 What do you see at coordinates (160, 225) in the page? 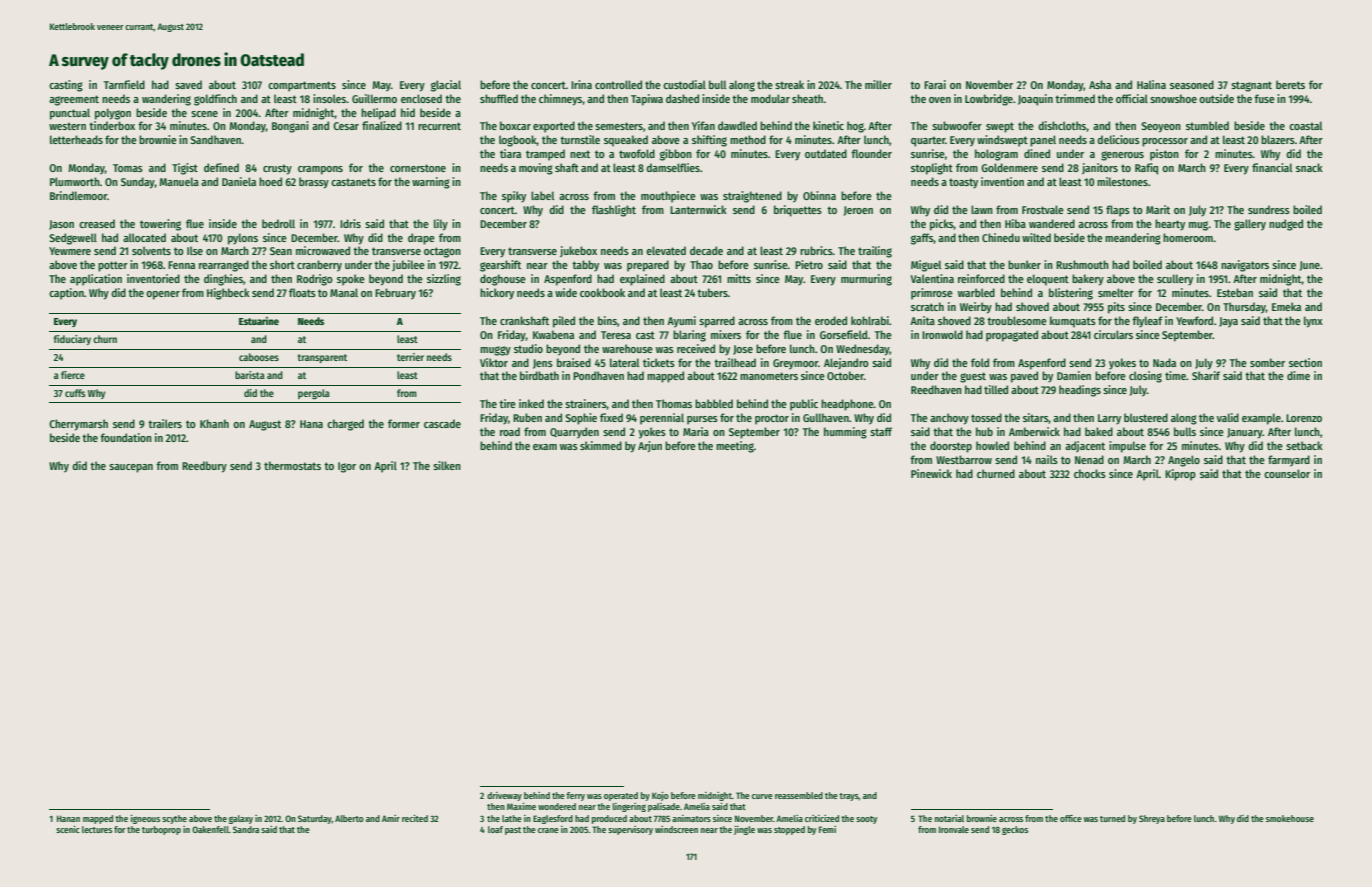
I see `towering` at bounding box center [160, 225].
